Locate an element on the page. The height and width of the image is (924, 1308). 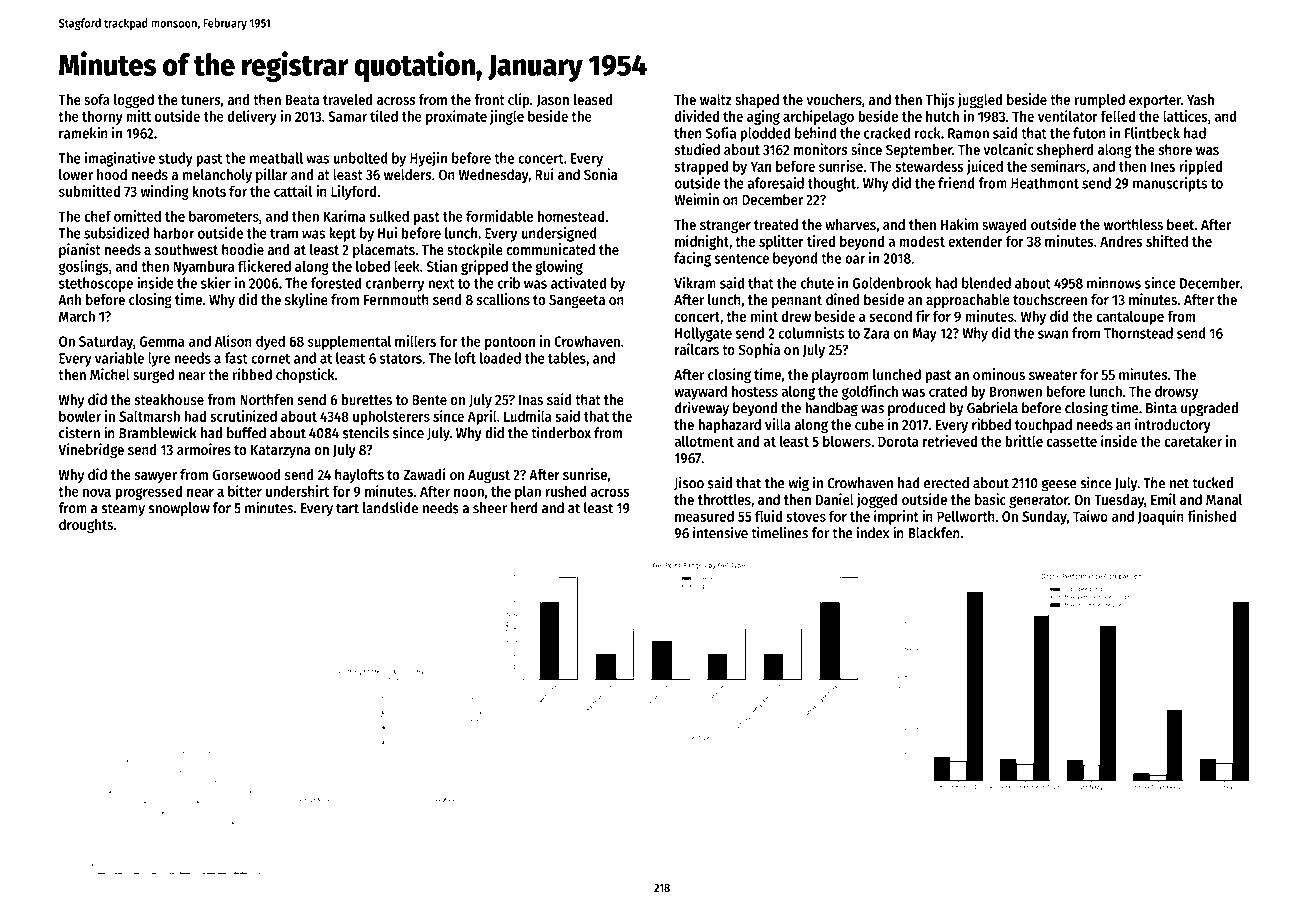
approachable is located at coordinates (968, 301).
